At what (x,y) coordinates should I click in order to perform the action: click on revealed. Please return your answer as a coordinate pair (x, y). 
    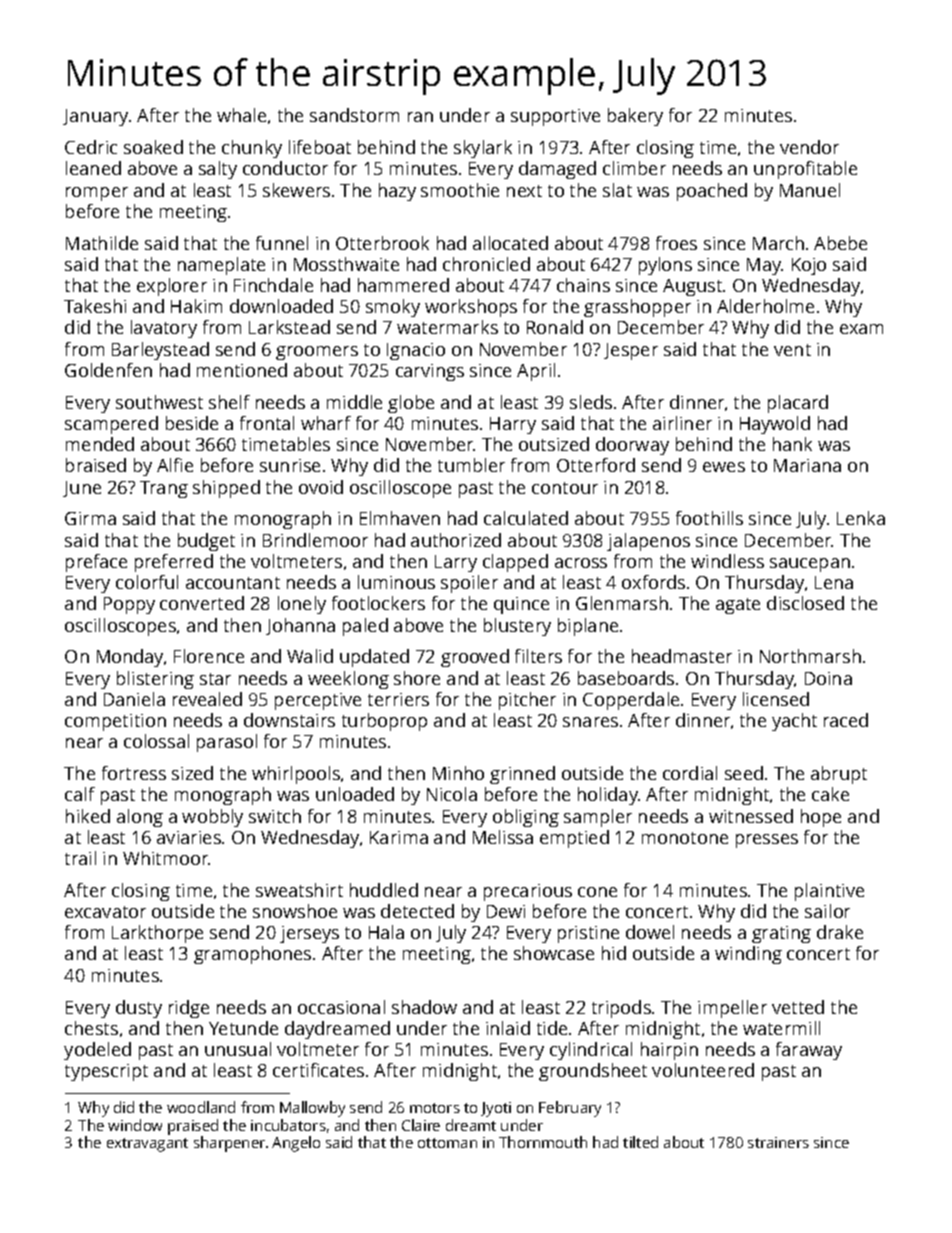
    Looking at the image, I should click on (207, 699).
